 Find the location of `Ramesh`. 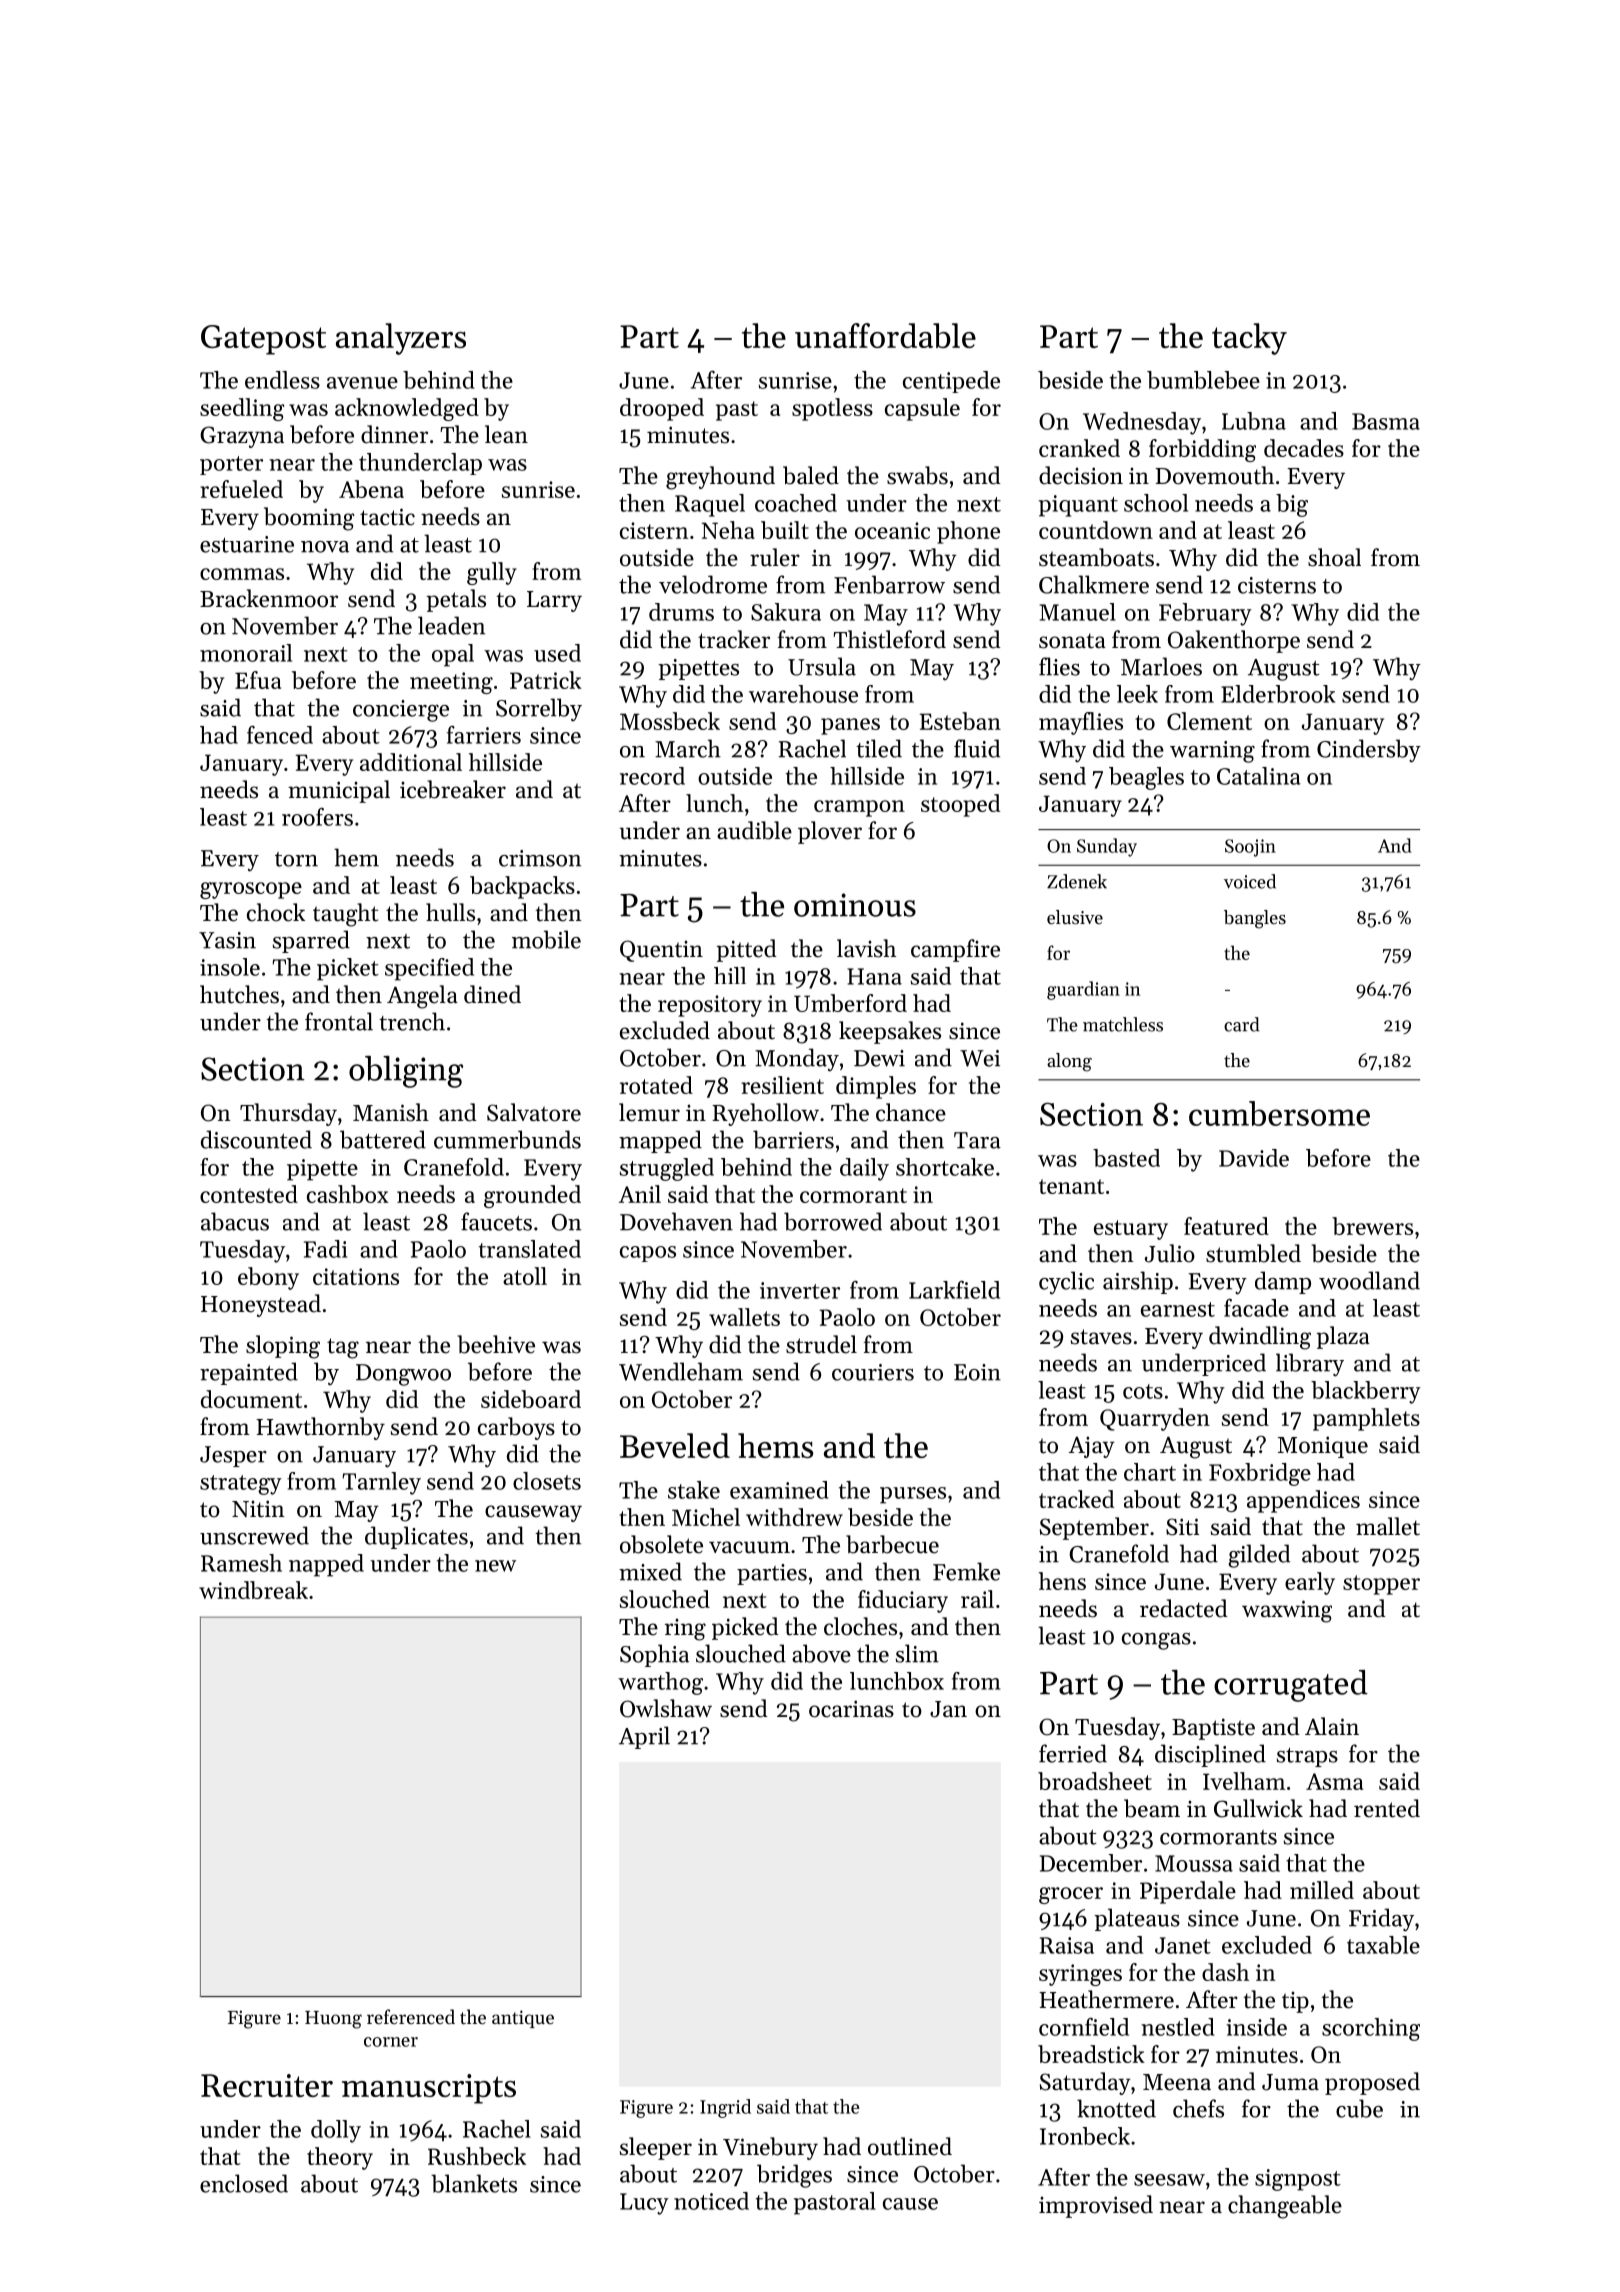

Ramesh is located at coordinates (241, 1563).
